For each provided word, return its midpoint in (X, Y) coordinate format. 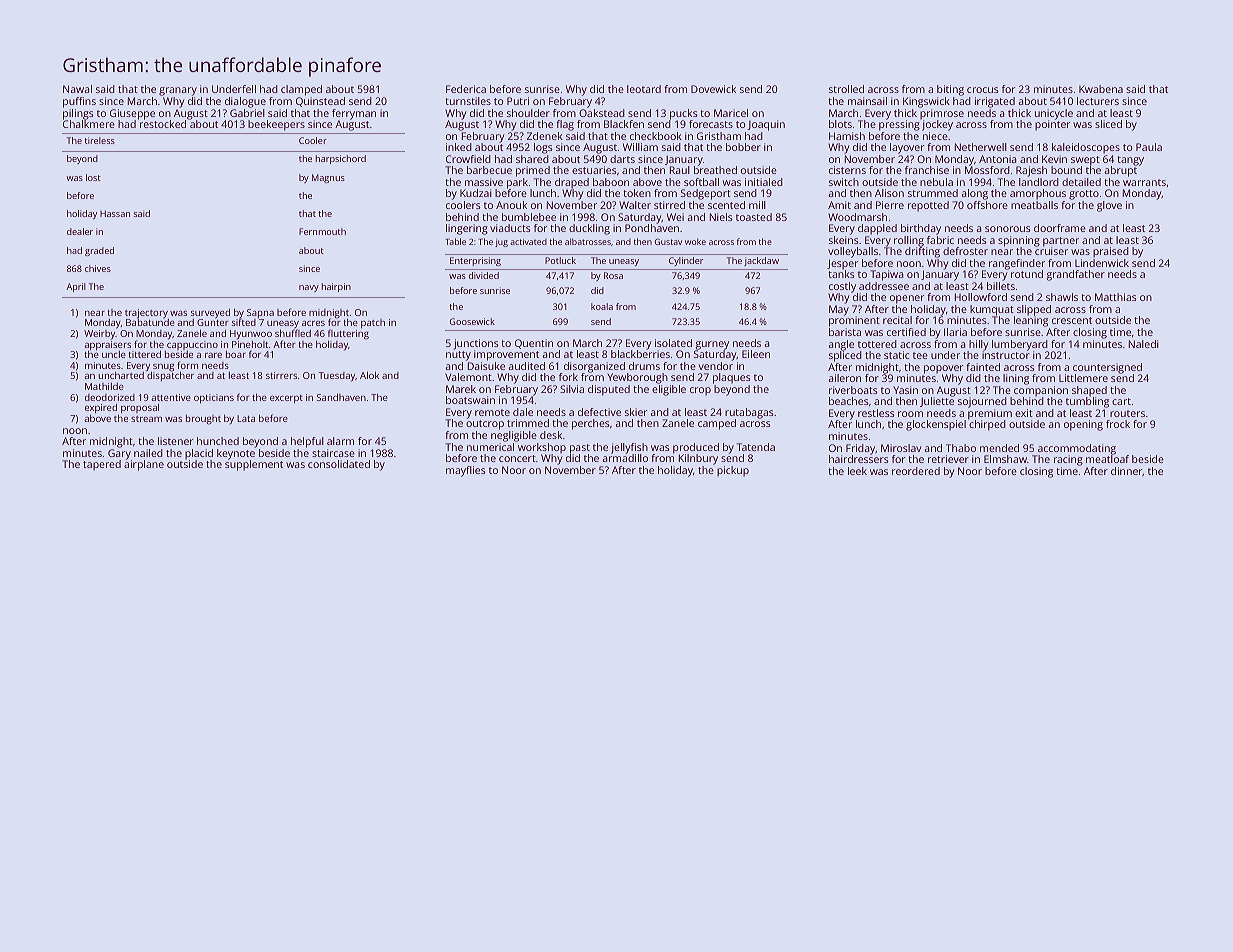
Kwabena (1101, 89)
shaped (1089, 391)
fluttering (348, 335)
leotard (644, 89)
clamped (301, 90)
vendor (716, 366)
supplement (254, 465)
